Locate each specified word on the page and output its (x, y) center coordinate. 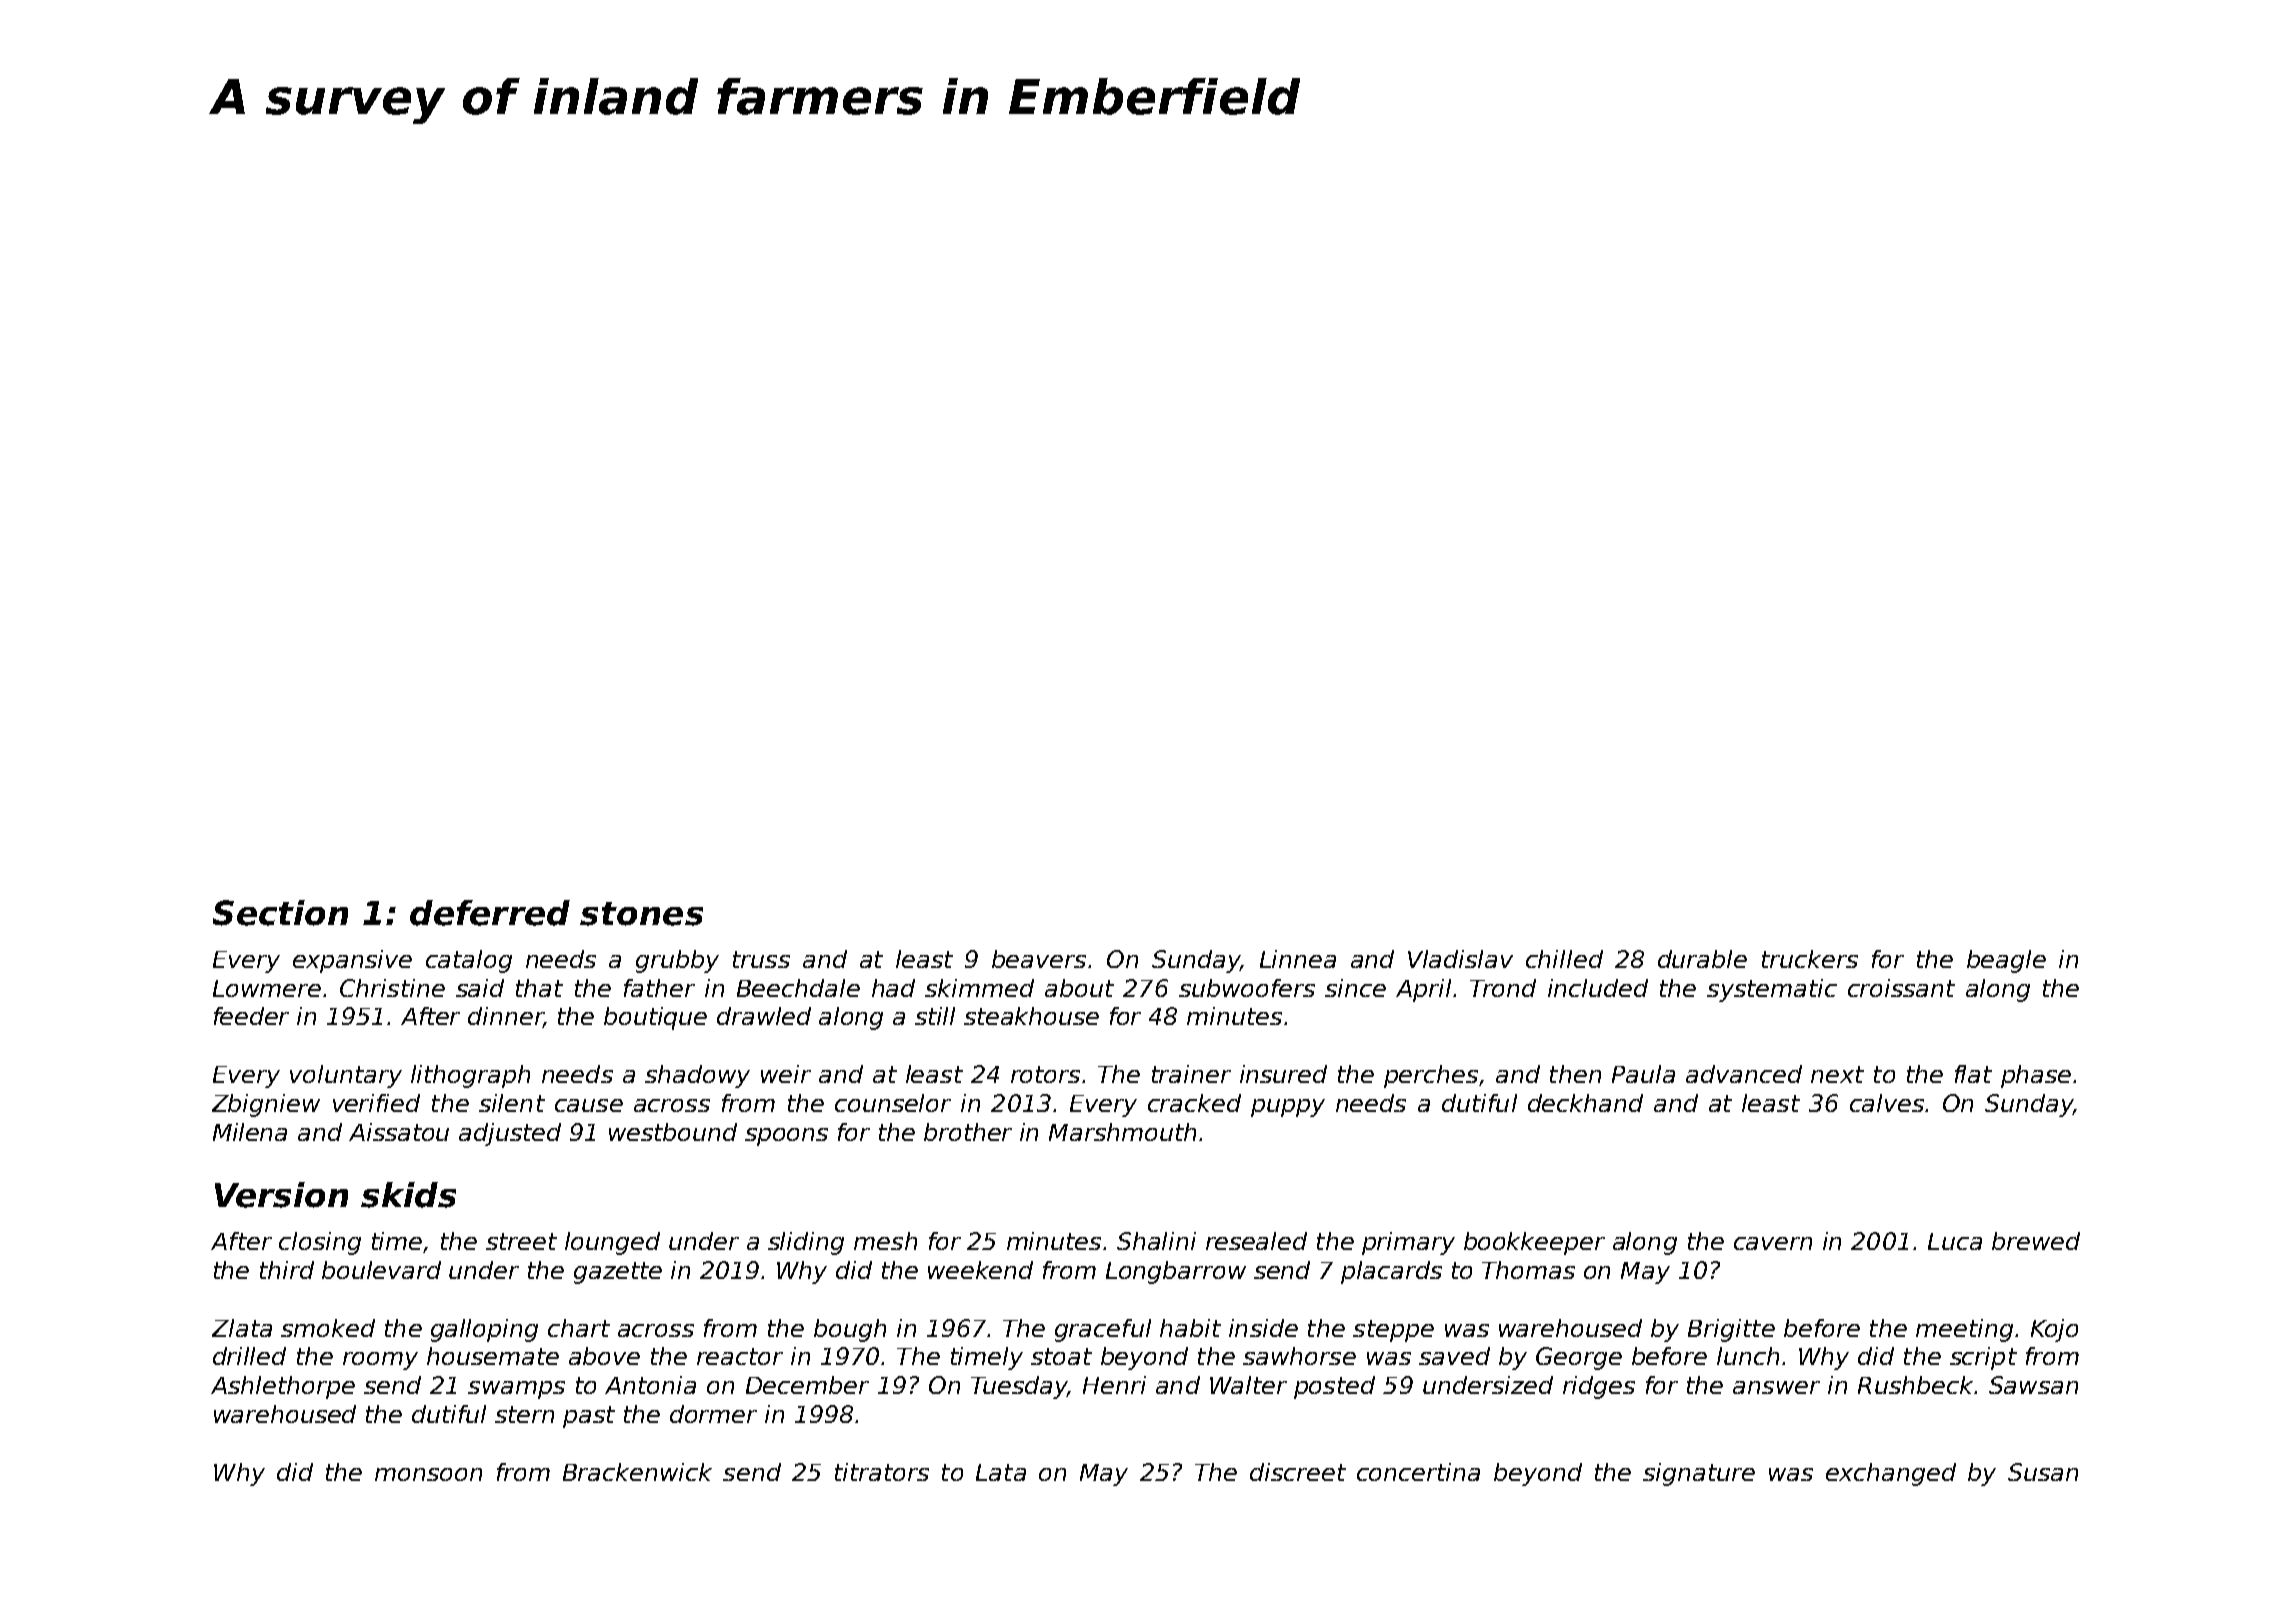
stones (641, 914)
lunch (1748, 1356)
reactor (740, 1356)
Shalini (1156, 1241)
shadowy (697, 1076)
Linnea (1298, 959)
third (287, 1270)
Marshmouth (1122, 1132)
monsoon (428, 1474)
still (935, 1016)
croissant (1901, 988)
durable (1702, 959)
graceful (1103, 1330)
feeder (251, 1016)
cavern (1773, 1243)
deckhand (1585, 1103)
